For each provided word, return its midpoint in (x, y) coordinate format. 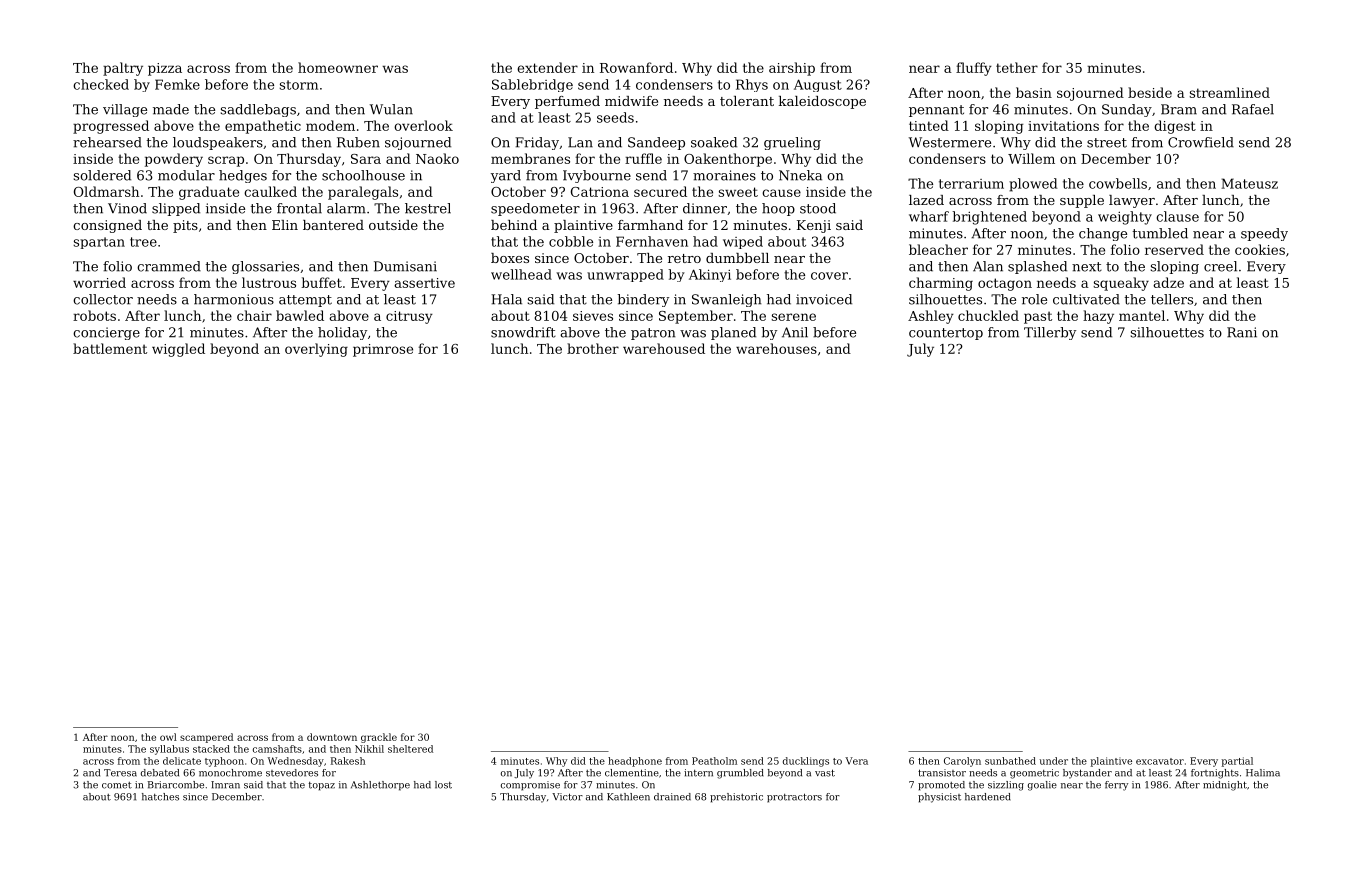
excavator (1160, 761)
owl (168, 737)
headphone (635, 762)
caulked (270, 191)
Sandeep (656, 143)
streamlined (1229, 92)
